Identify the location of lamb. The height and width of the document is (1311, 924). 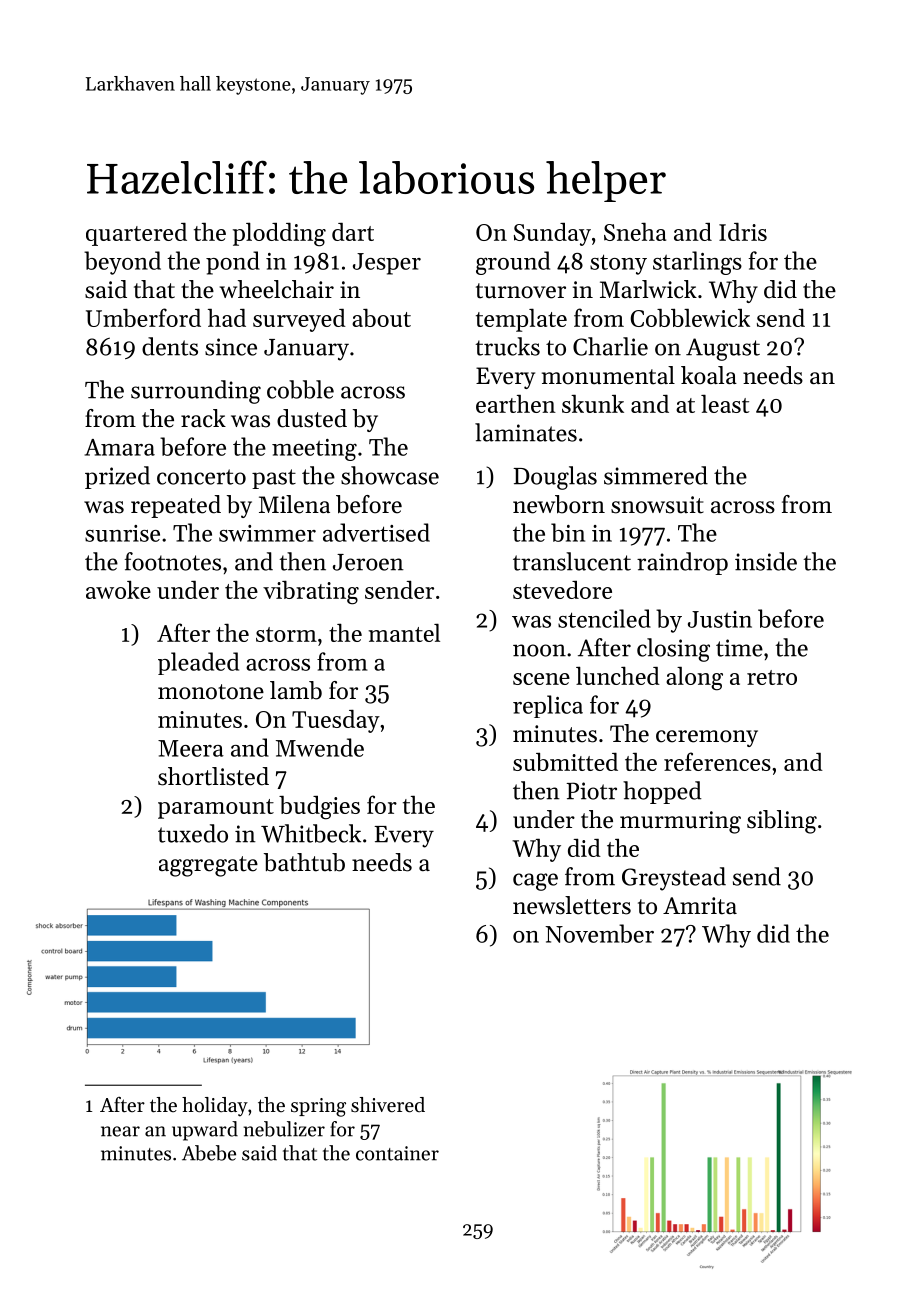
(296, 690).
